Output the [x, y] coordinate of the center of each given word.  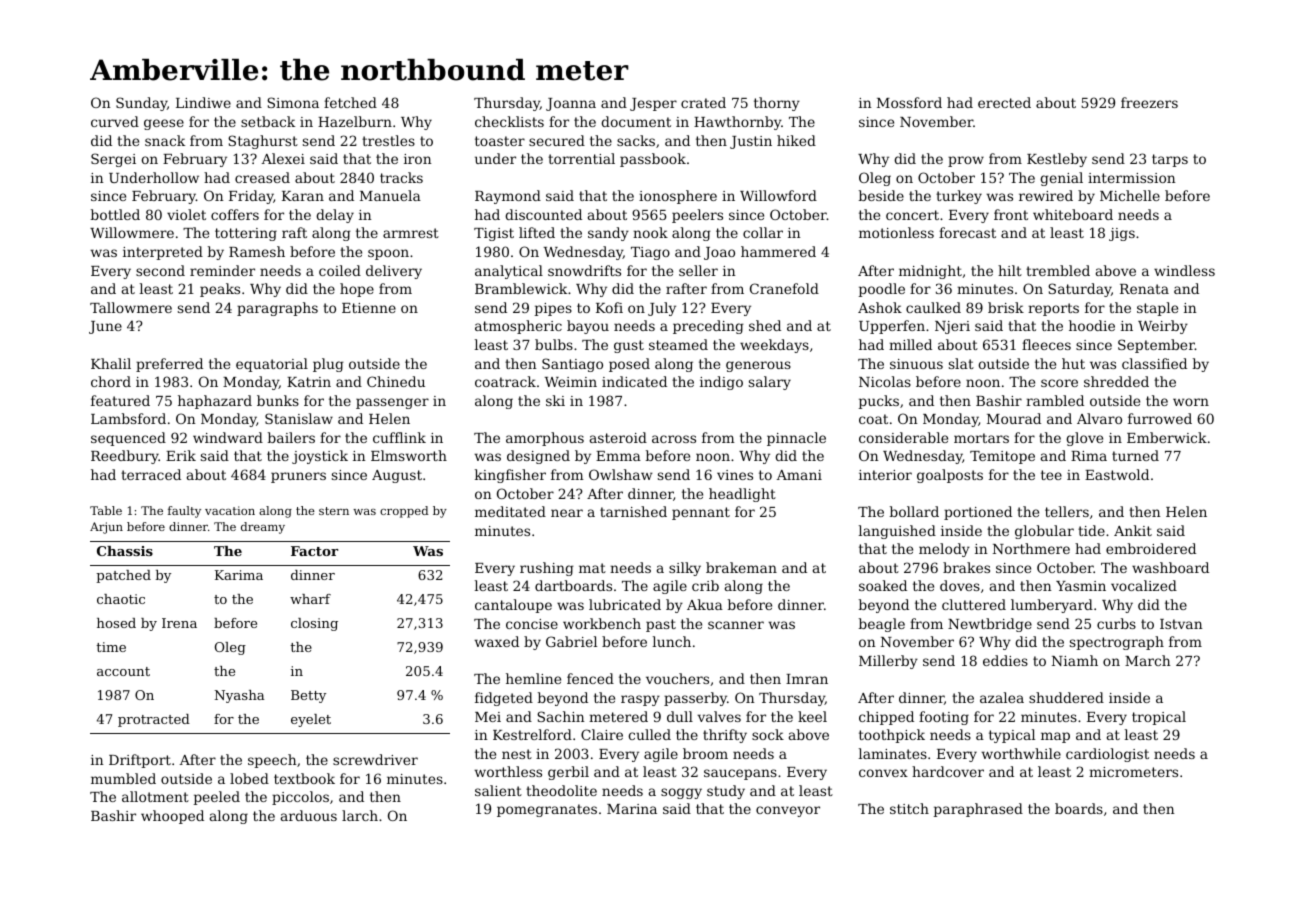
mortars [981, 438]
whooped [172, 817]
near [567, 513]
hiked [796, 140]
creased [262, 177]
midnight [930, 272]
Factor [314, 551]
